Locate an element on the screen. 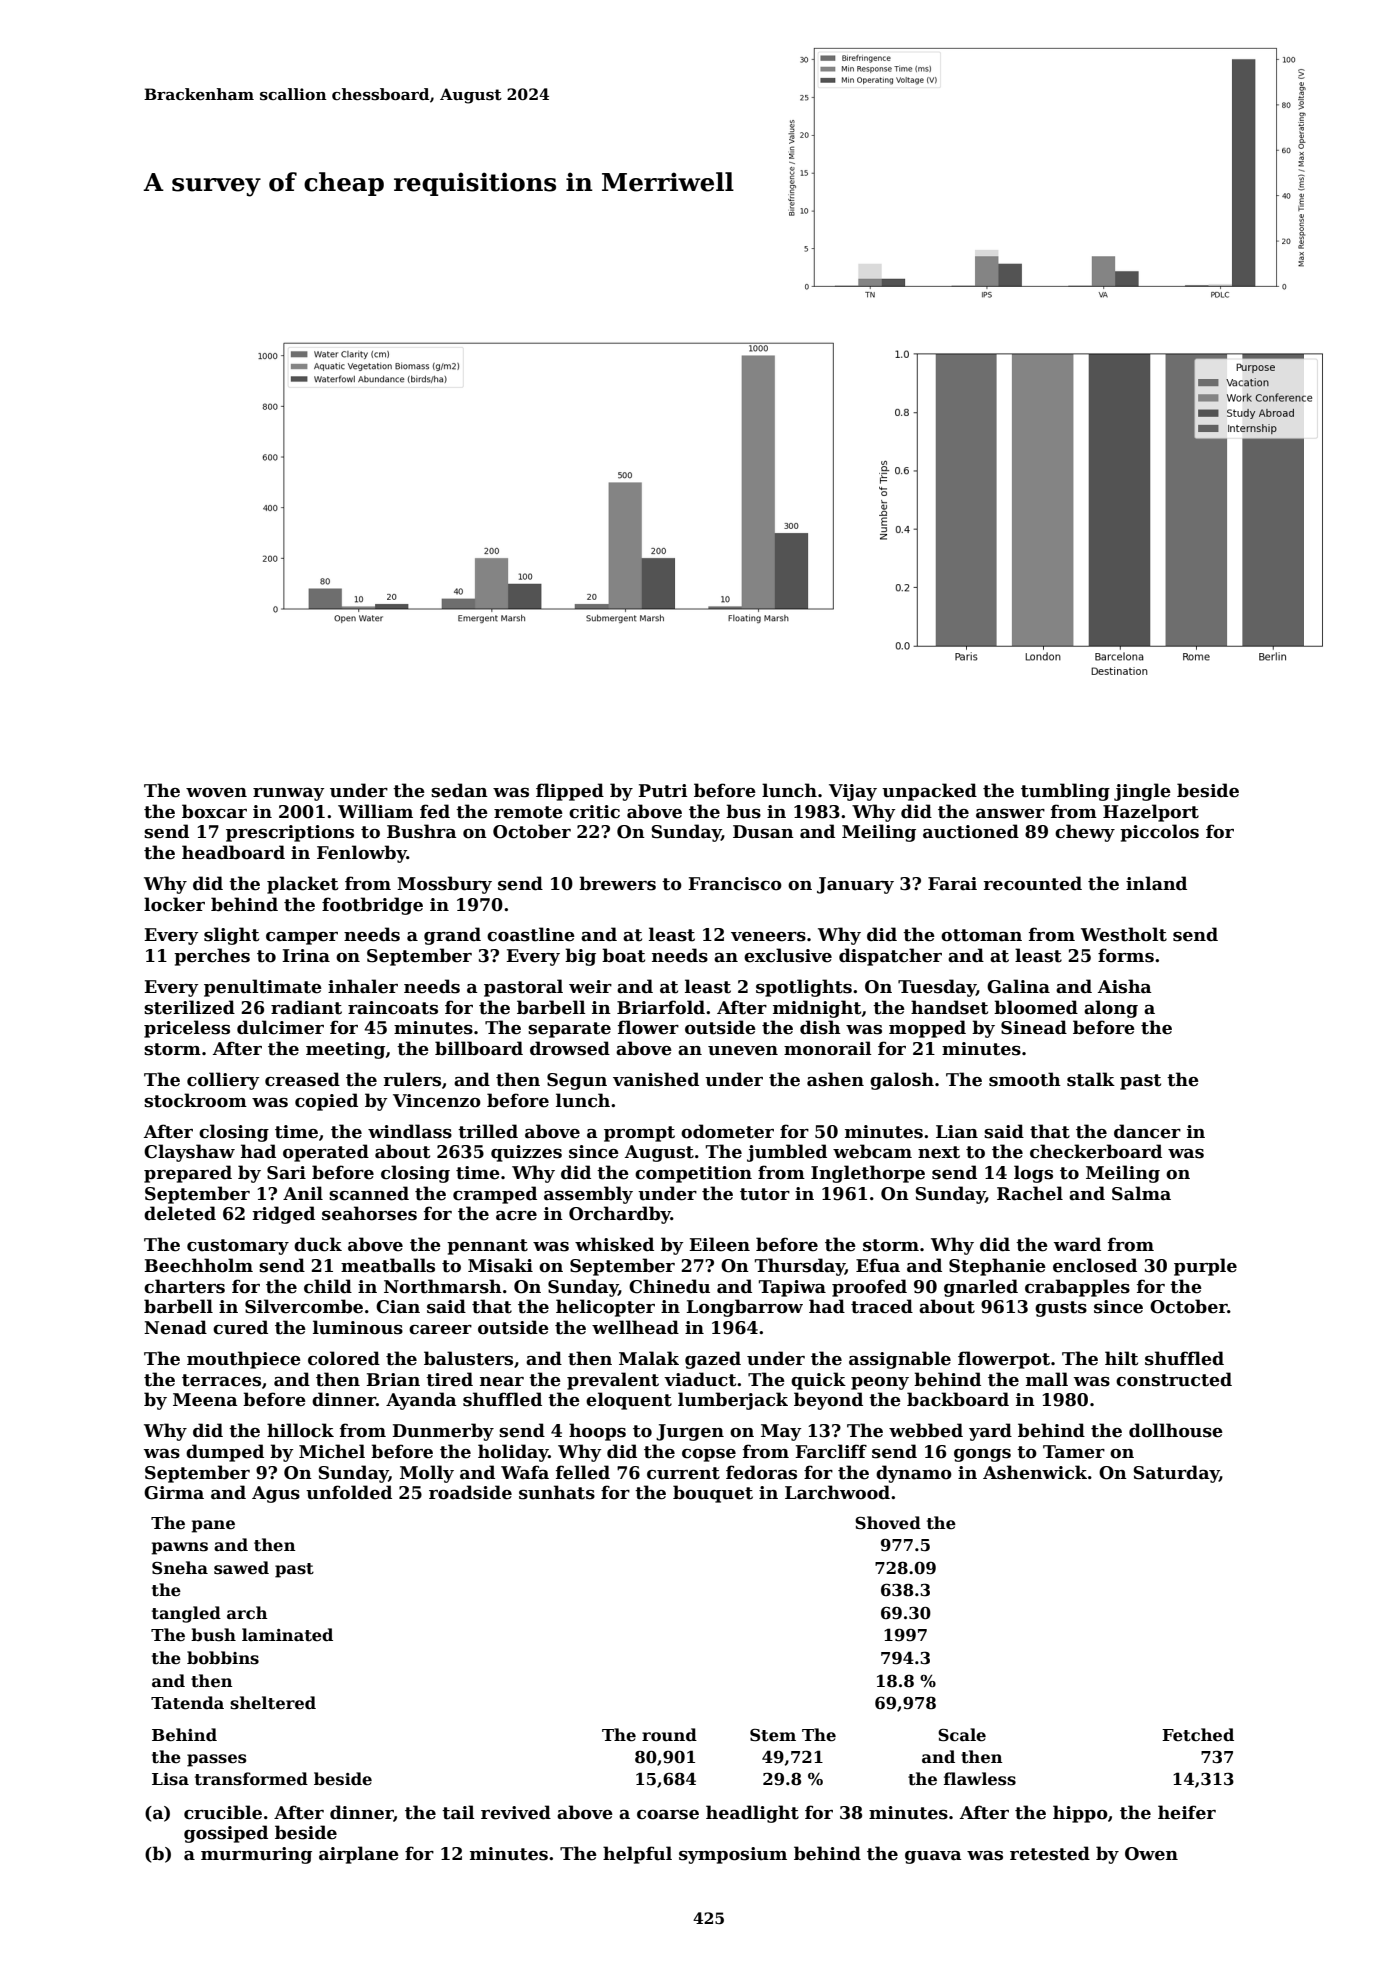 The width and height of the screenshot is (1386, 1969). Putri is located at coordinates (662, 791).
